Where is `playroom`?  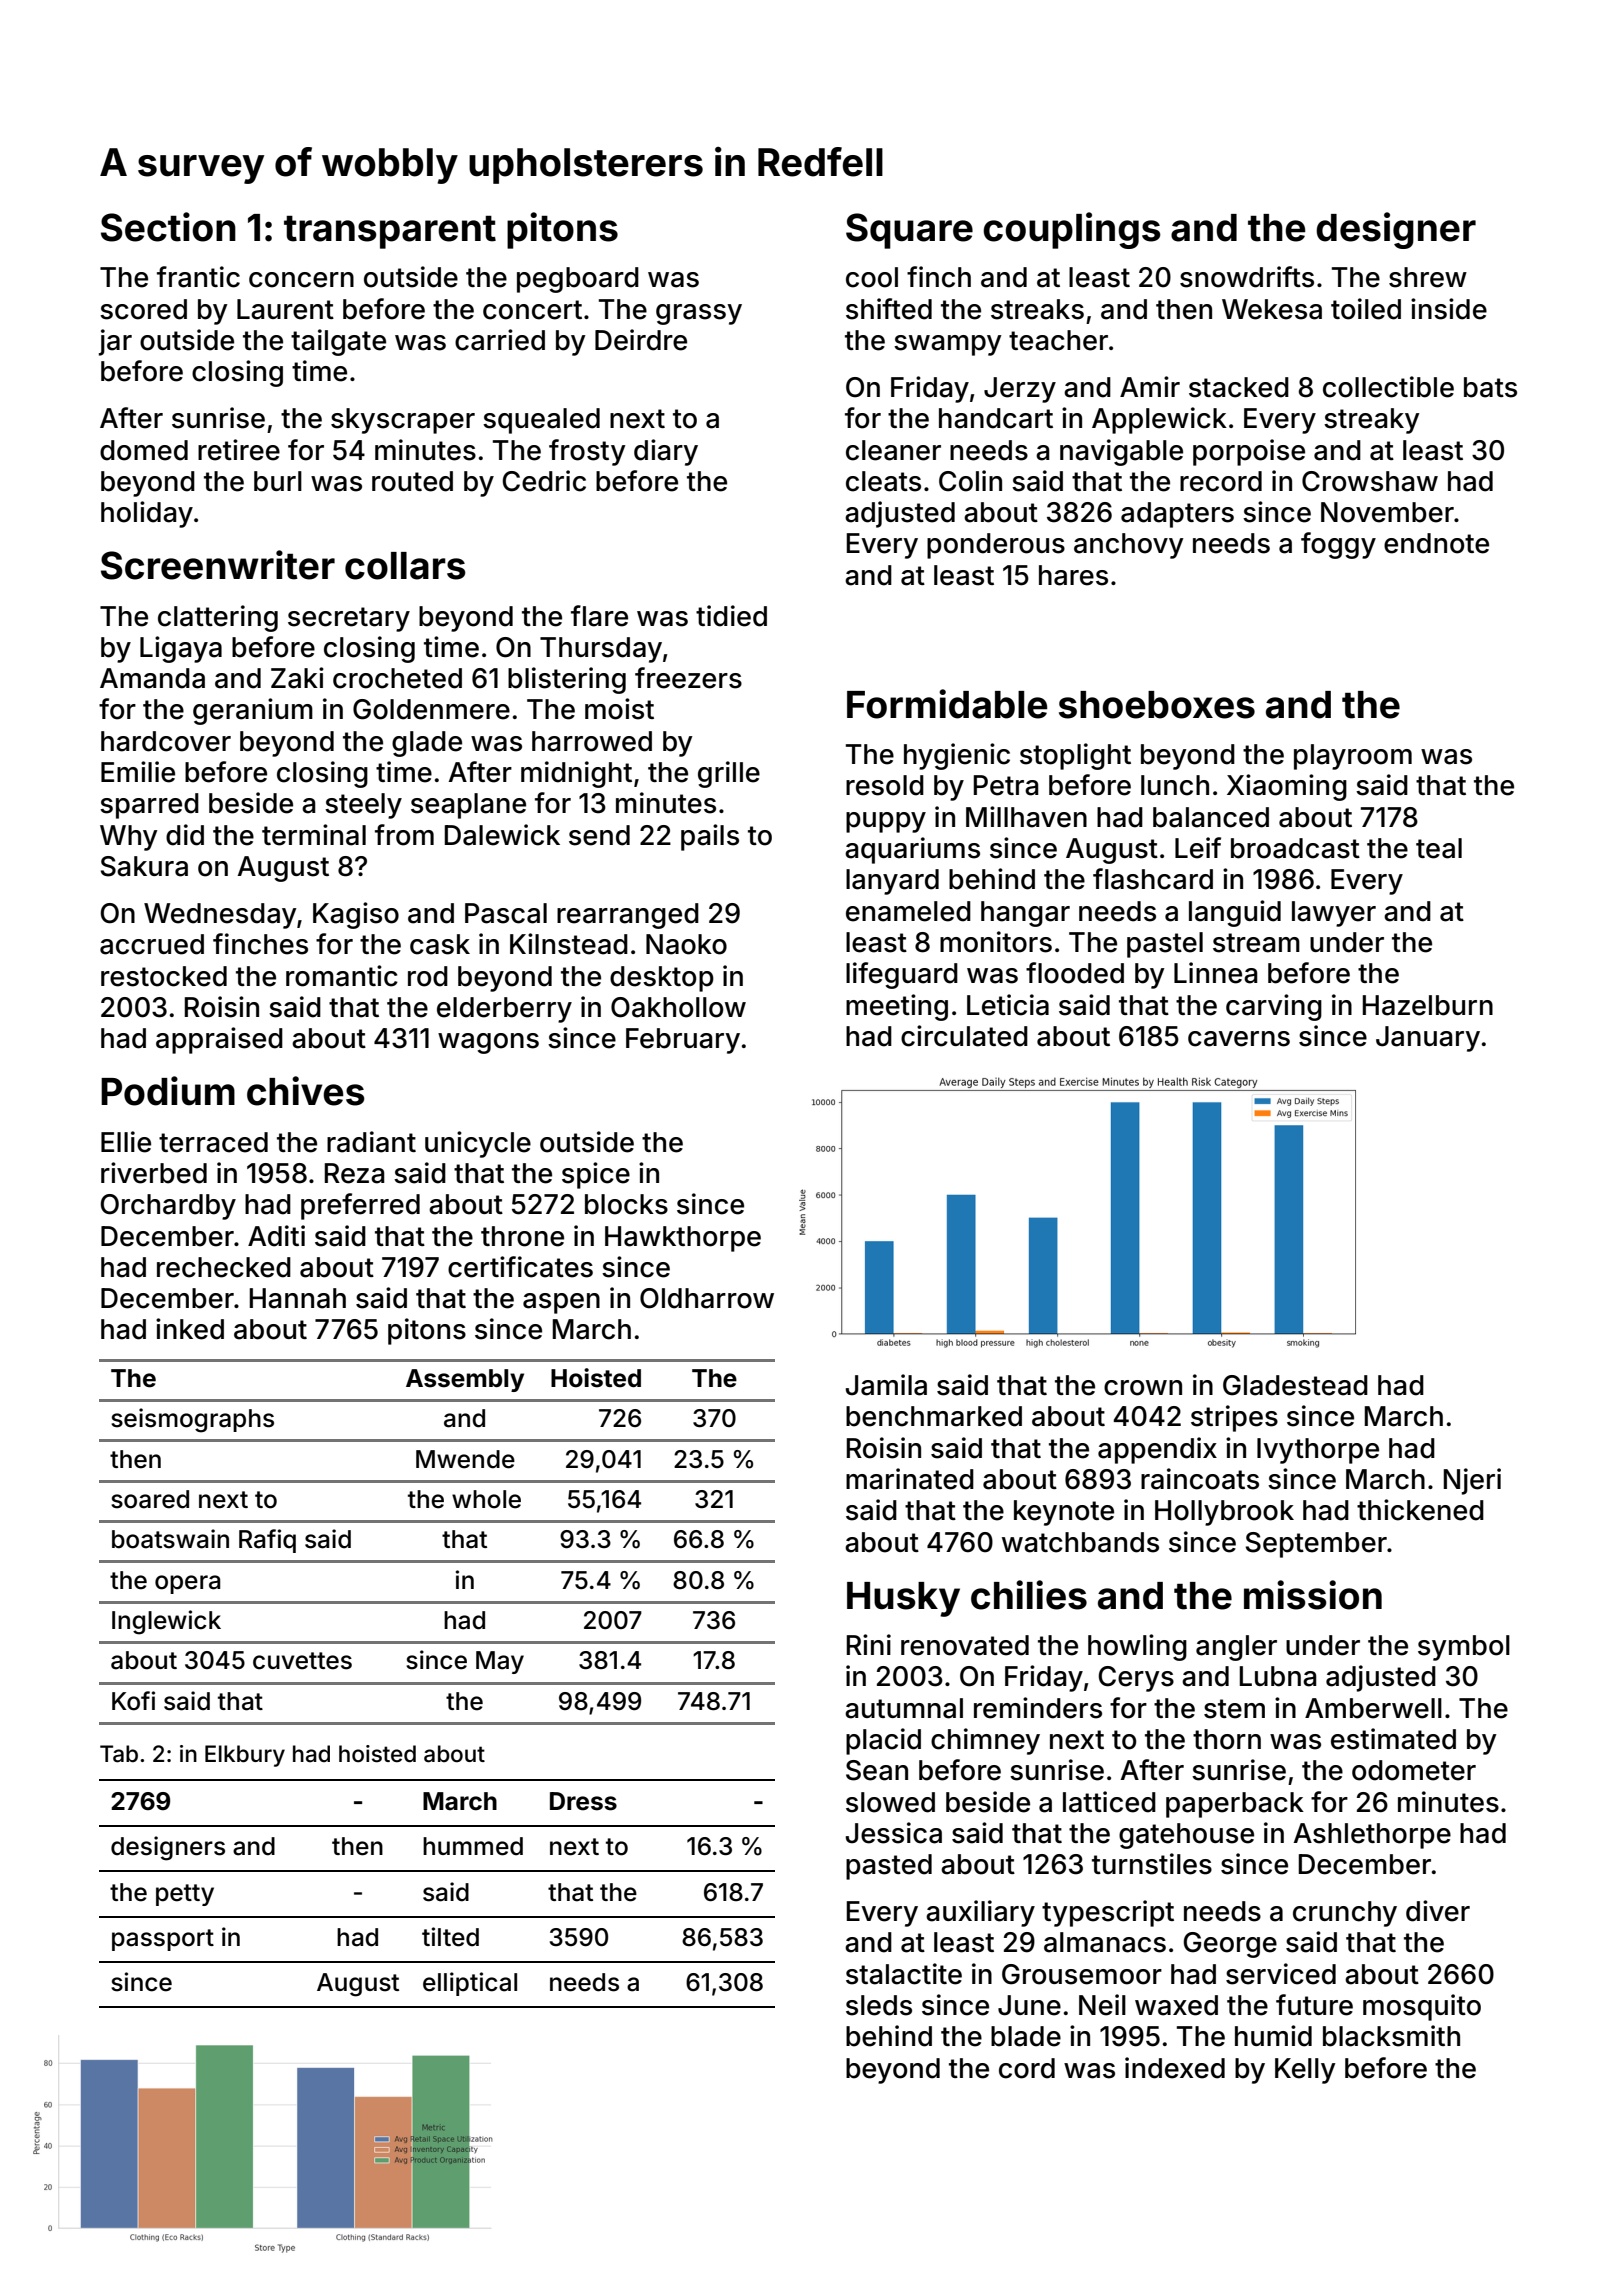
playroom is located at coordinates (1353, 757).
